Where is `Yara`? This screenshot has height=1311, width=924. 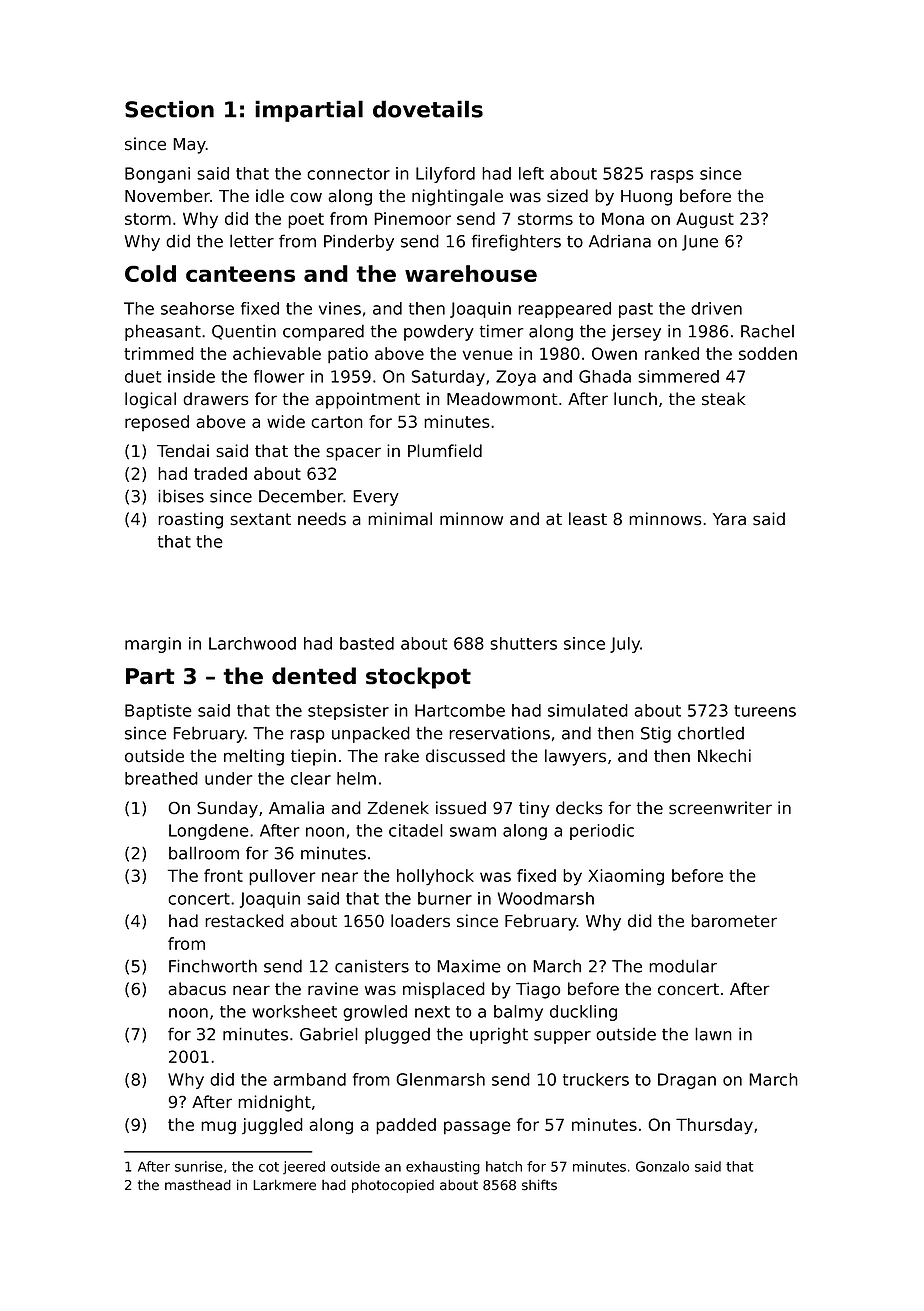
Yara is located at coordinates (729, 519).
